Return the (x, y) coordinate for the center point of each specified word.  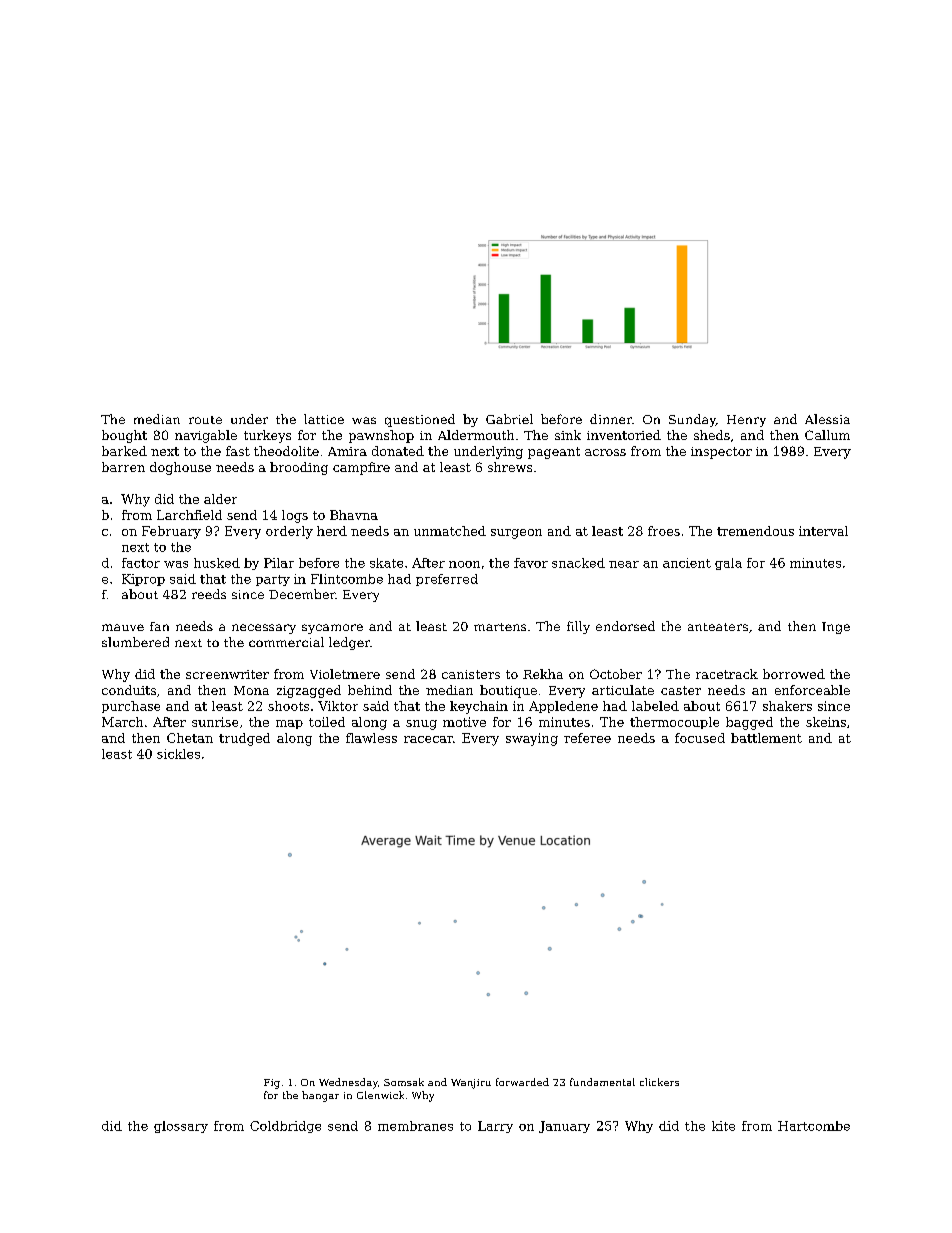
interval (823, 531)
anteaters (718, 627)
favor (531, 563)
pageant (554, 453)
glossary (181, 1127)
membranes (415, 1126)
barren (123, 467)
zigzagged (309, 691)
